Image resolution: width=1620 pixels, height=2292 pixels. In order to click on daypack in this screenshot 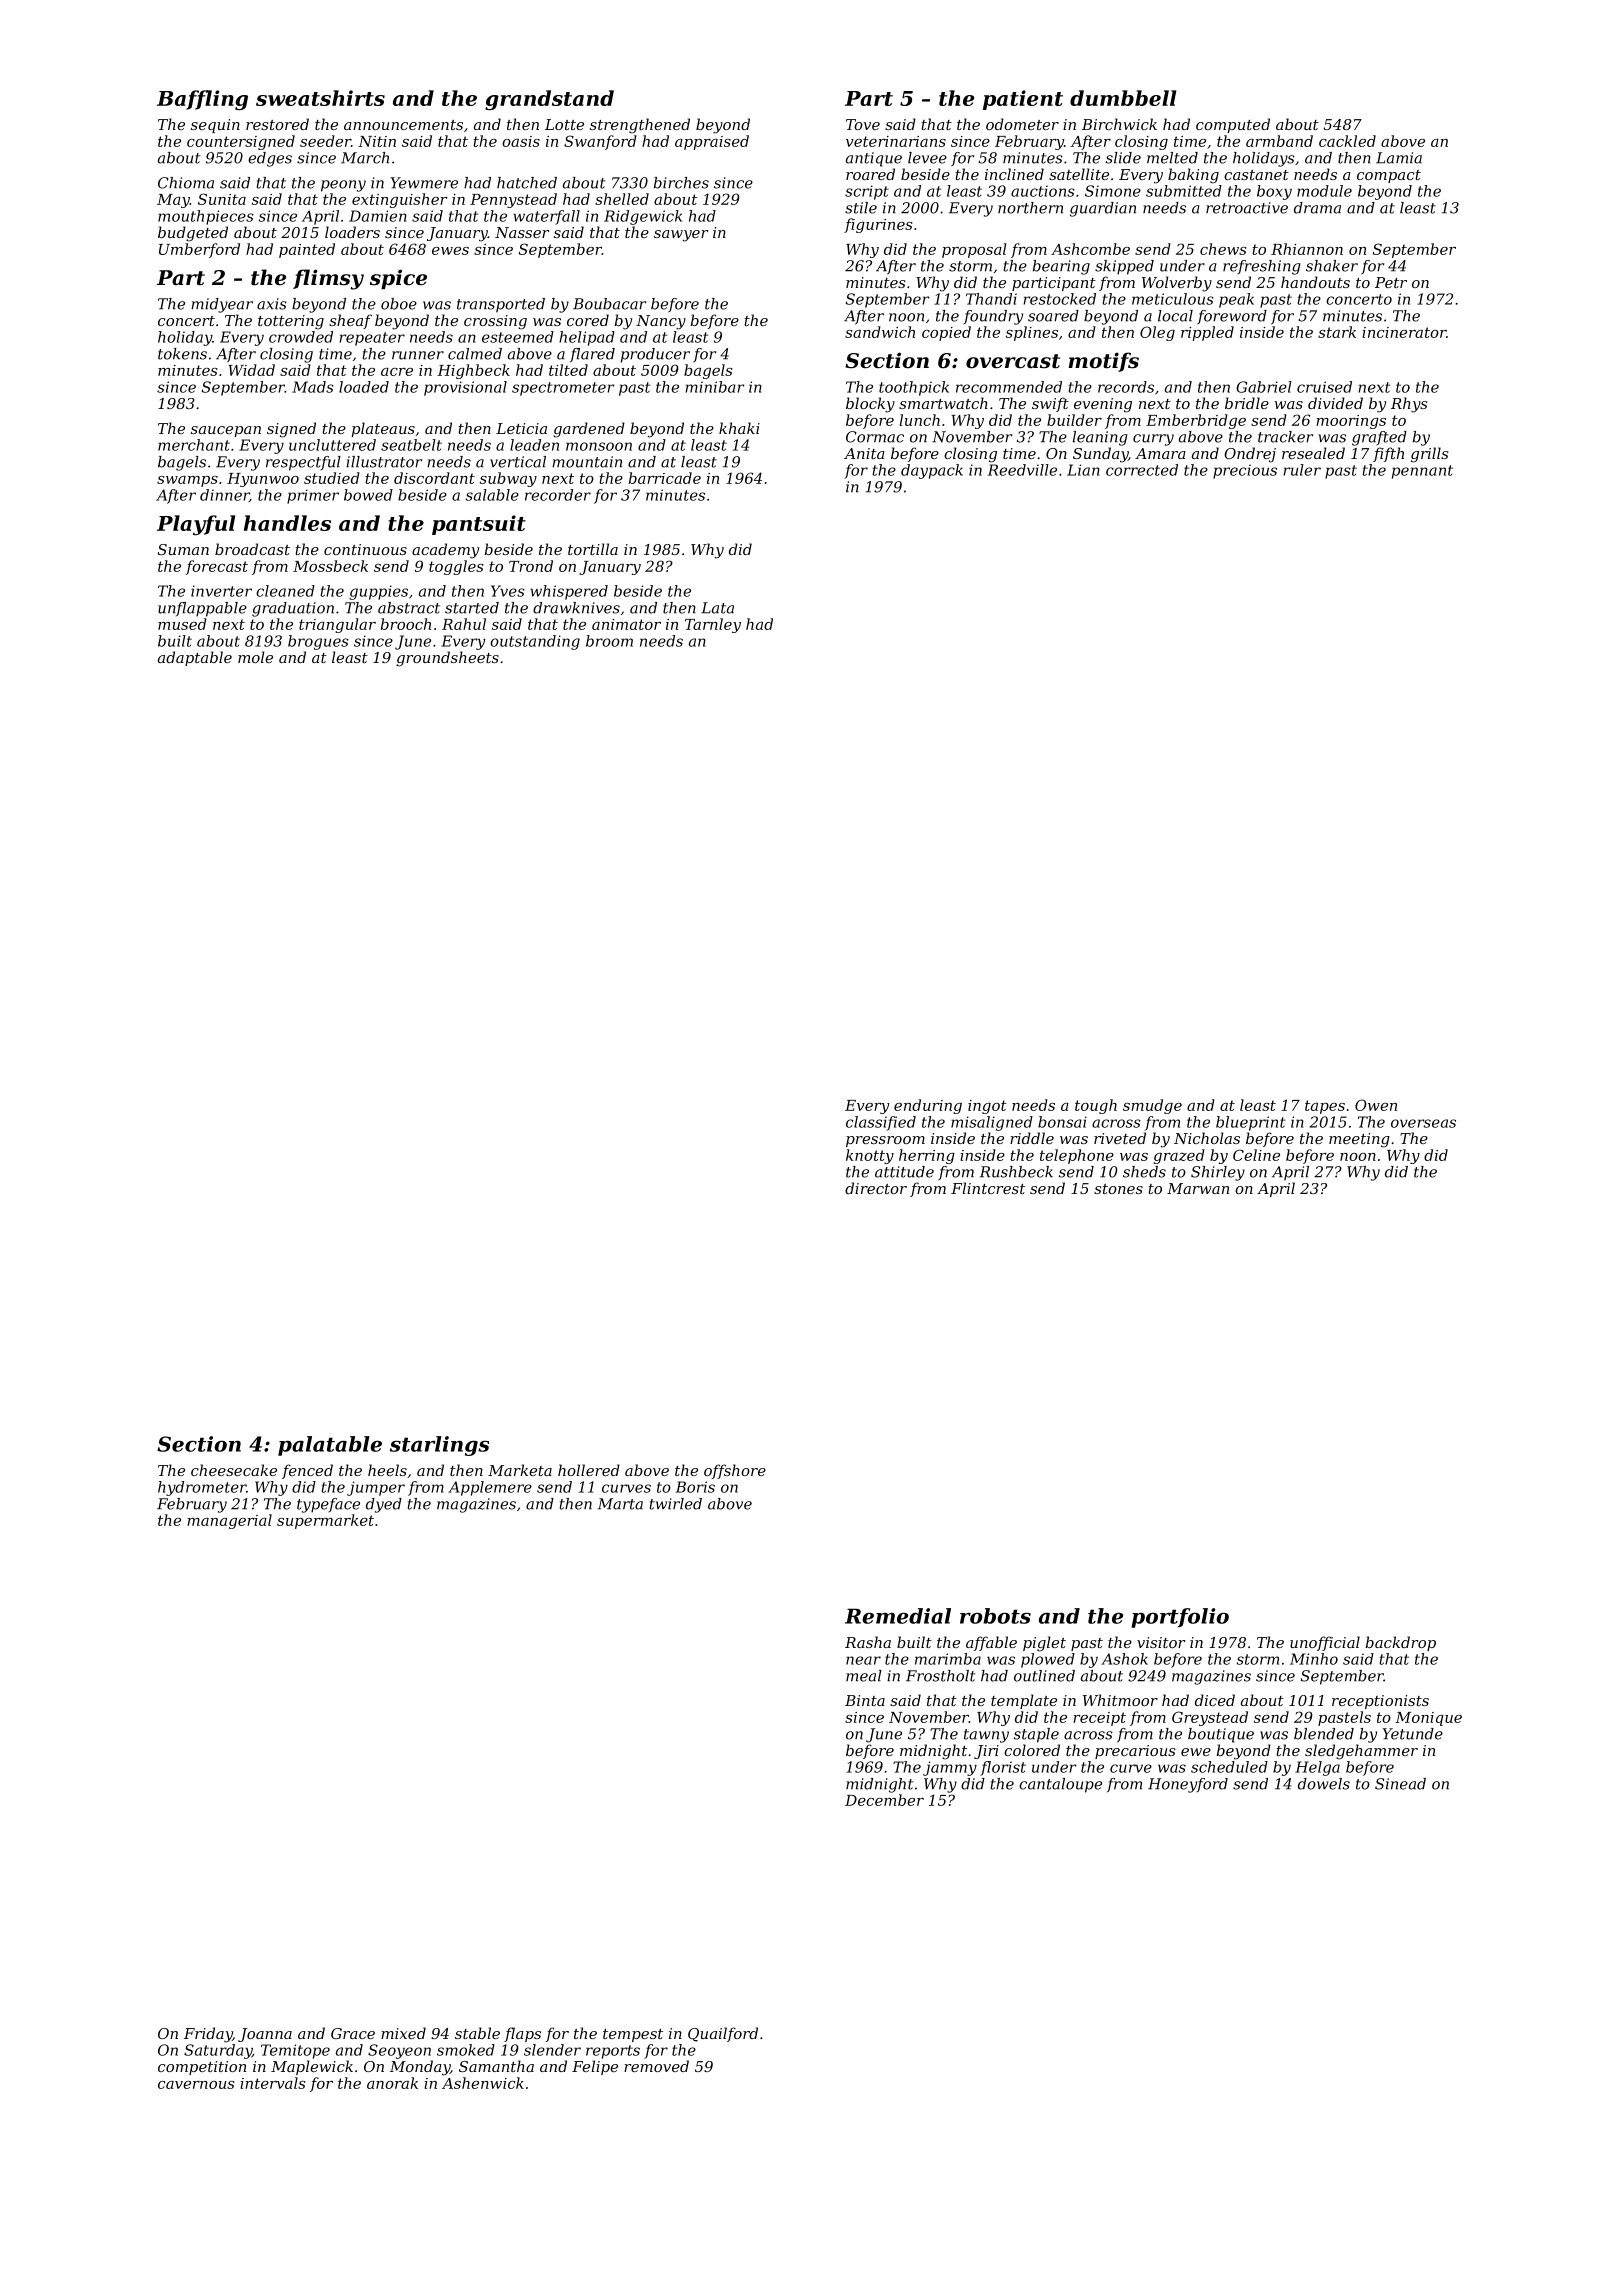, I will do `click(932, 471)`.
